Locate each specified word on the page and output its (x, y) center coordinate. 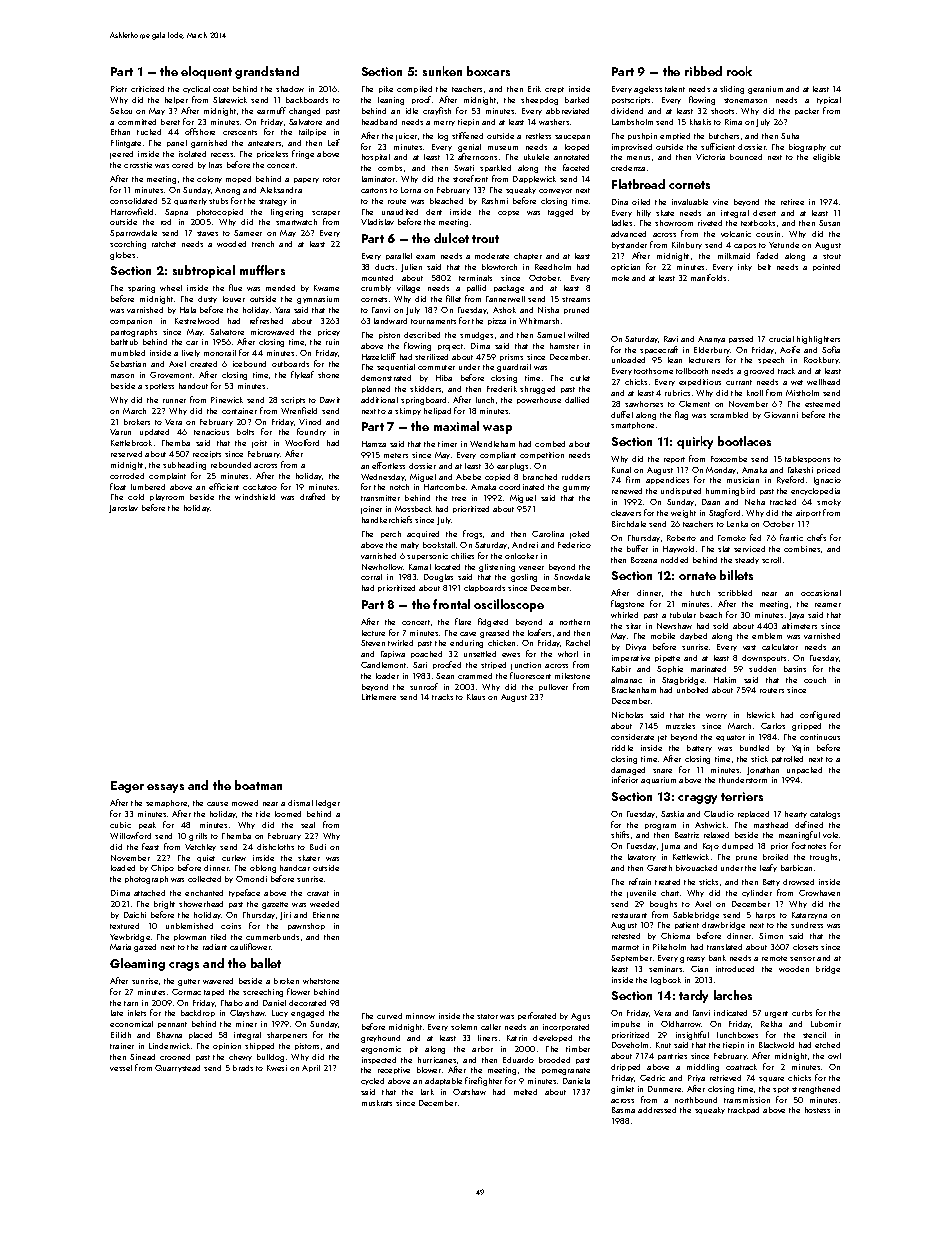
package (509, 289)
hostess (817, 1110)
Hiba (444, 378)
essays (165, 788)
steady (747, 560)
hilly (644, 213)
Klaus (476, 697)
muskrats (377, 1103)
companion (131, 321)
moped (238, 179)
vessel (121, 1068)
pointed (826, 267)
